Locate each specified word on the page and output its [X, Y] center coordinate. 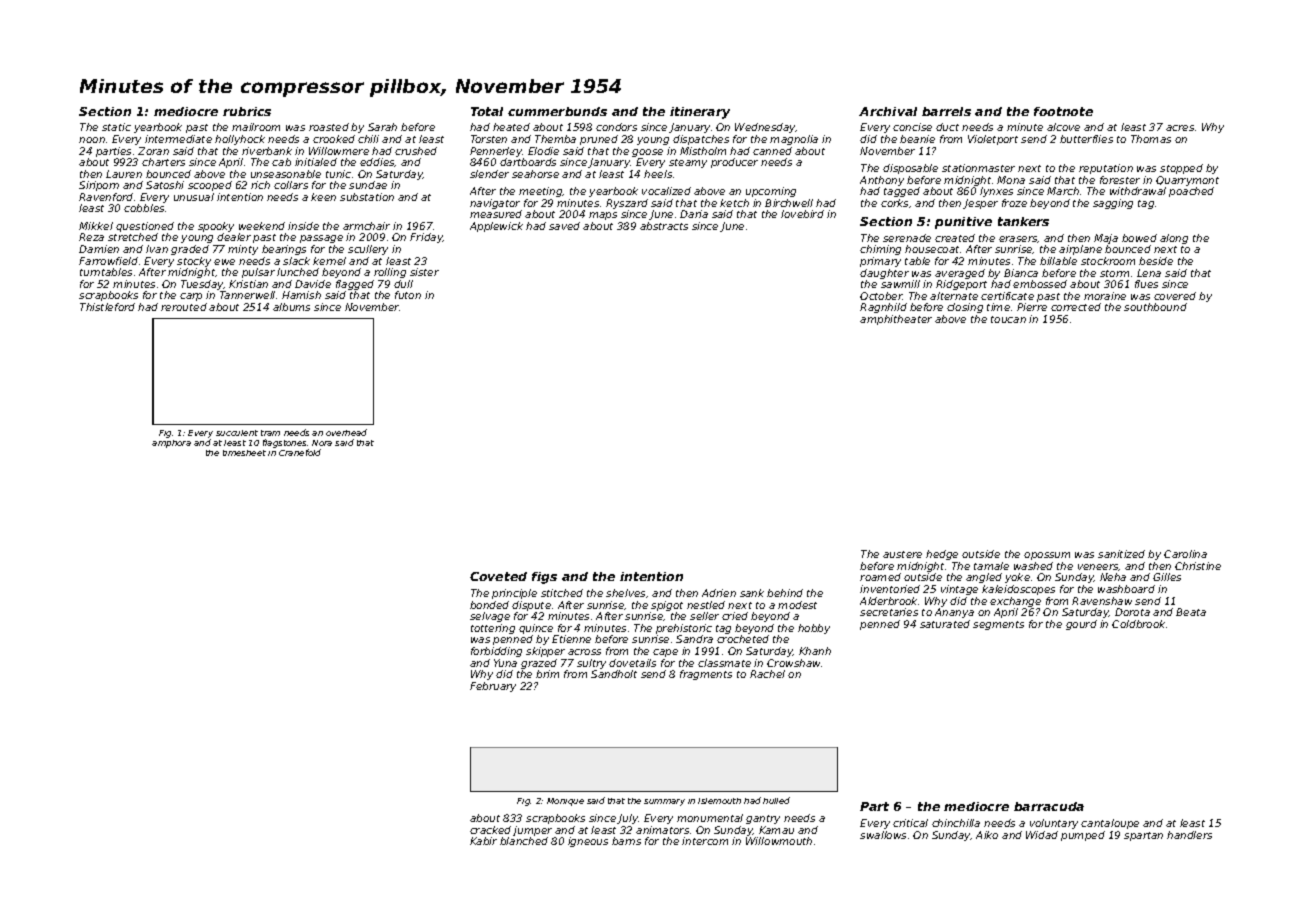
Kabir [483, 841]
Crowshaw [793, 663]
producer [734, 163]
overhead [346, 432]
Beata [1191, 612]
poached [1191, 192]
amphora [171, 444]
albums [291, 307]
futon [408, 295]
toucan [1008, 319]
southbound [1155, 307]
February [493, 687]
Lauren [124, 174]
